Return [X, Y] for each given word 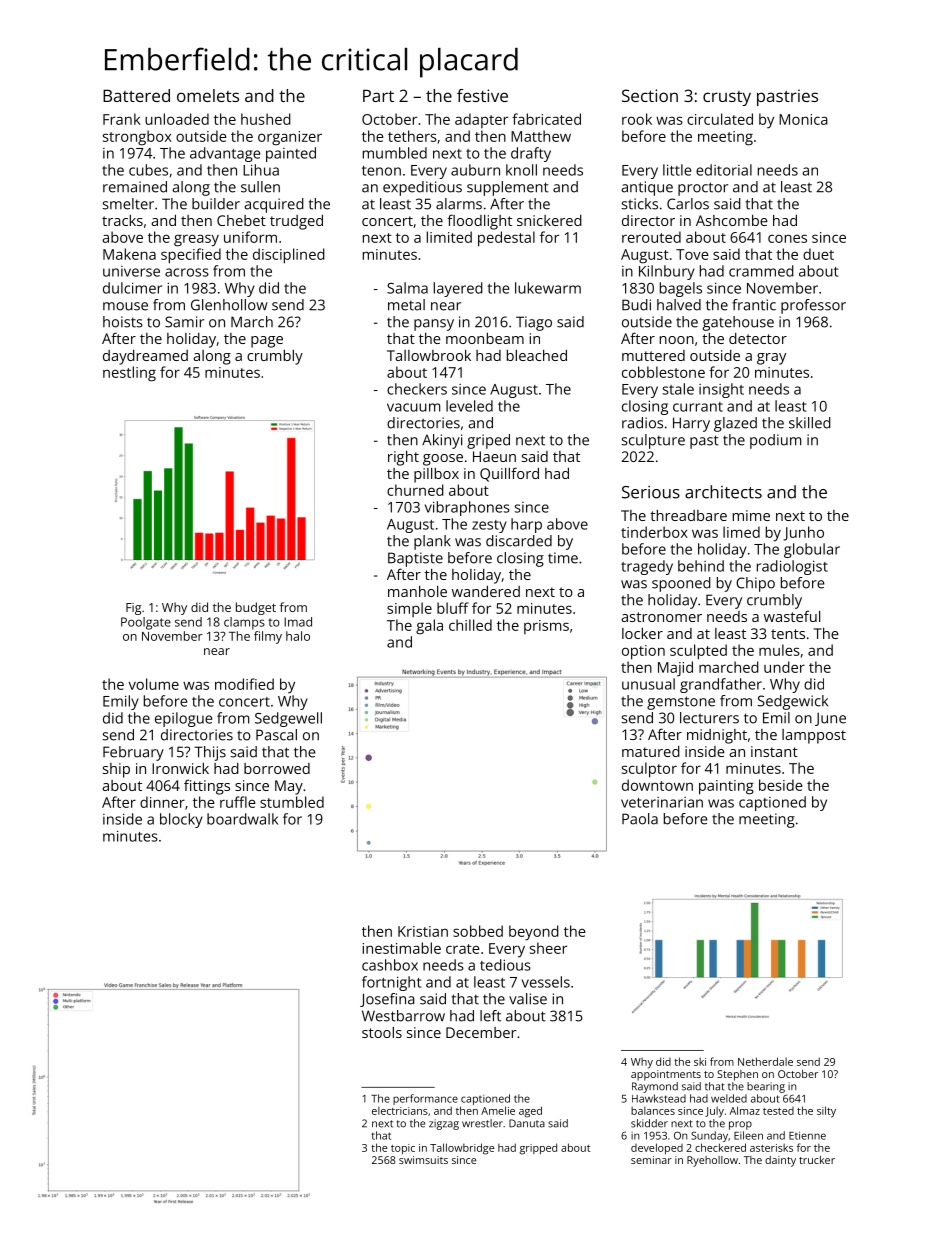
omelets [208, 95]
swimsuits [423, 1160]
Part [378, 95]
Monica [803, 119]
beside [781, 785]
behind [701, 566]
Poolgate [146, 623]
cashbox [390, 965]
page [267, 342]
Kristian [423, 931]
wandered [486, 591]
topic [403, 1149]
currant [698, 407]
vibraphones [467, 508]
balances [653, 1110]
